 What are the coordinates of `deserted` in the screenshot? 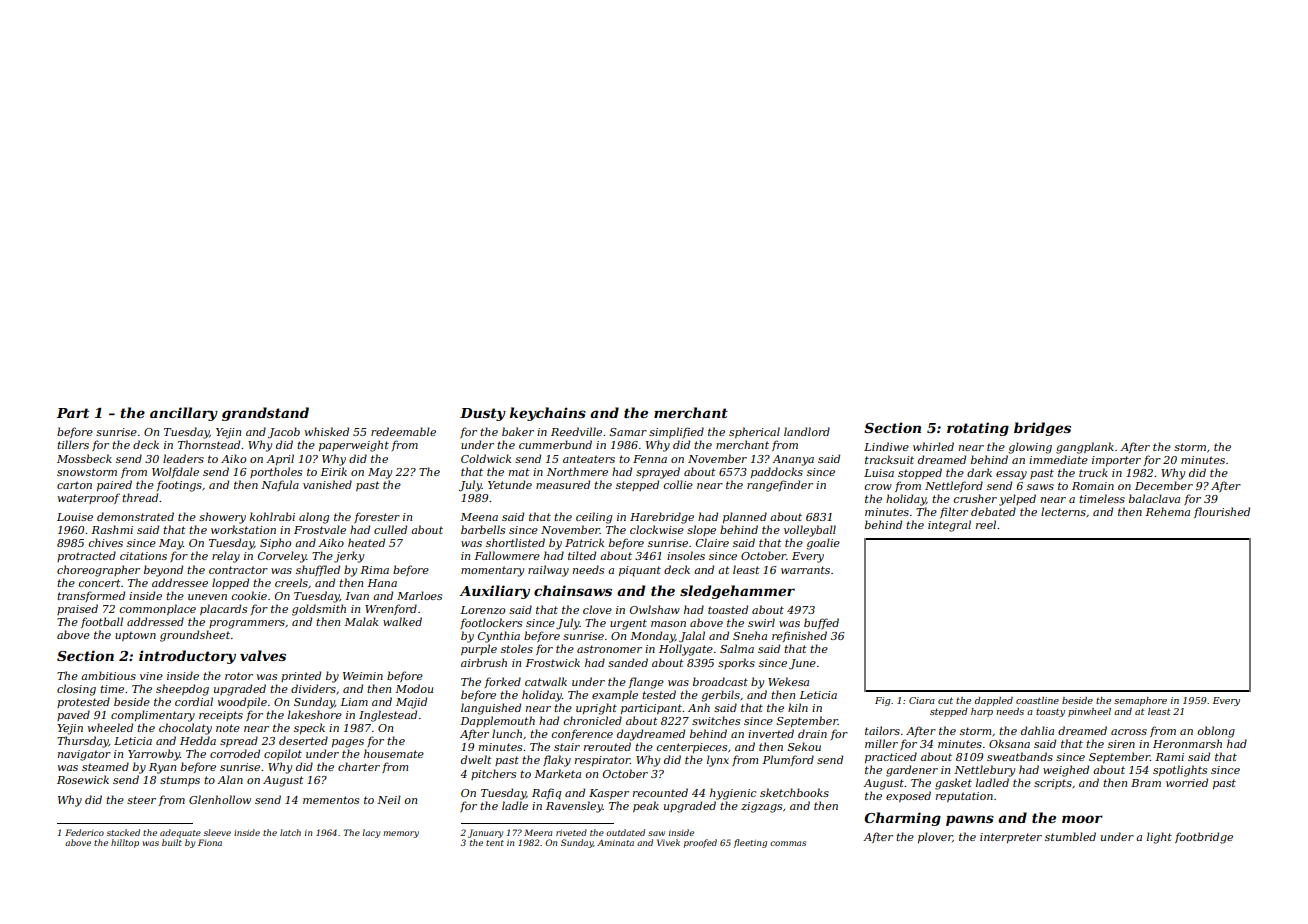 It's located at (303, 740).
